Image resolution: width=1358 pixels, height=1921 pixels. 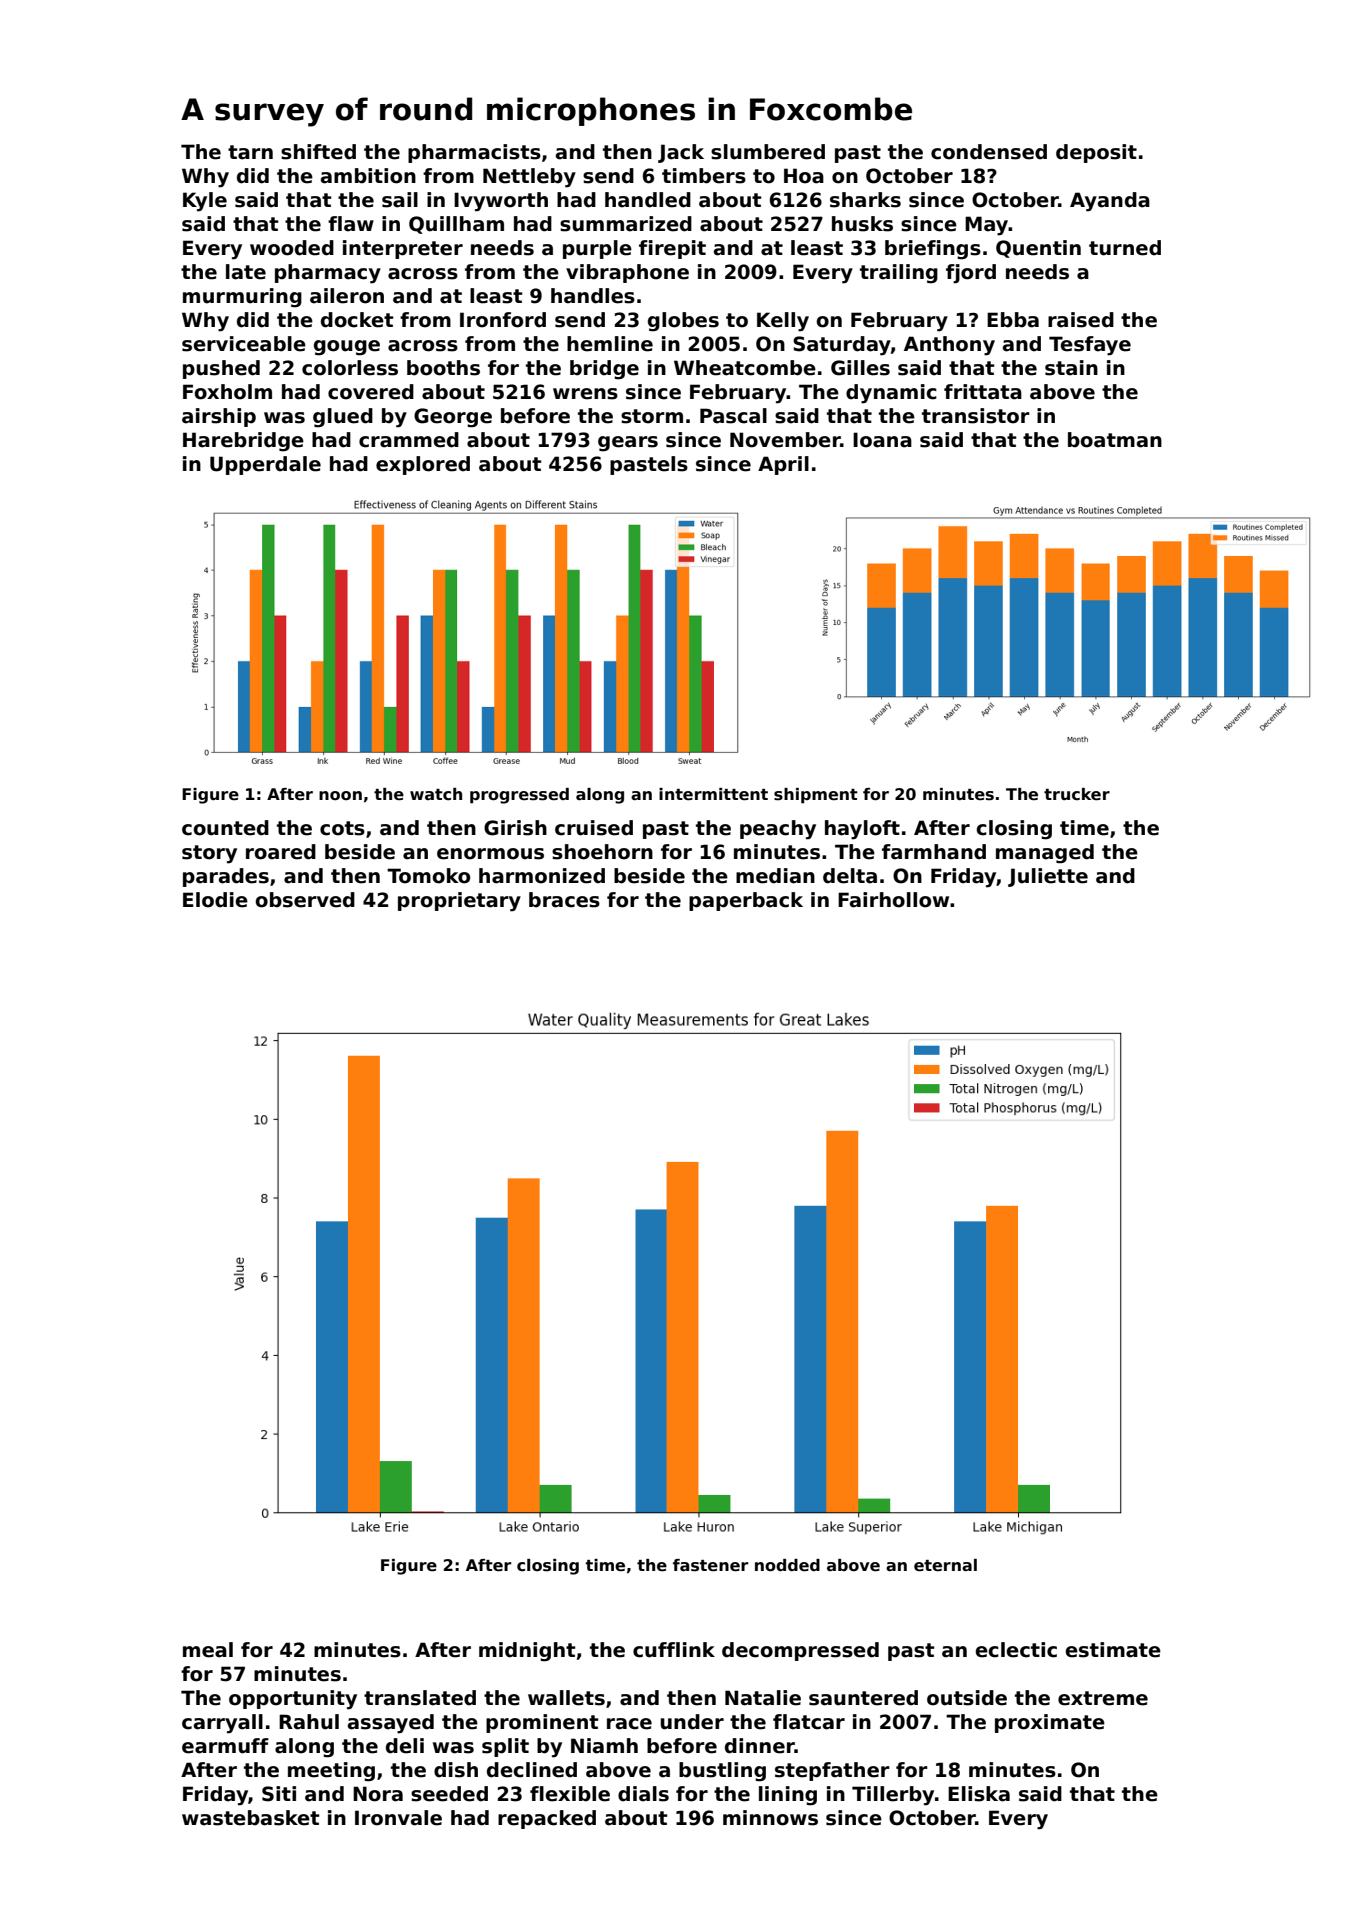 I want to click on proprietary, so click(x=459, y=902).
